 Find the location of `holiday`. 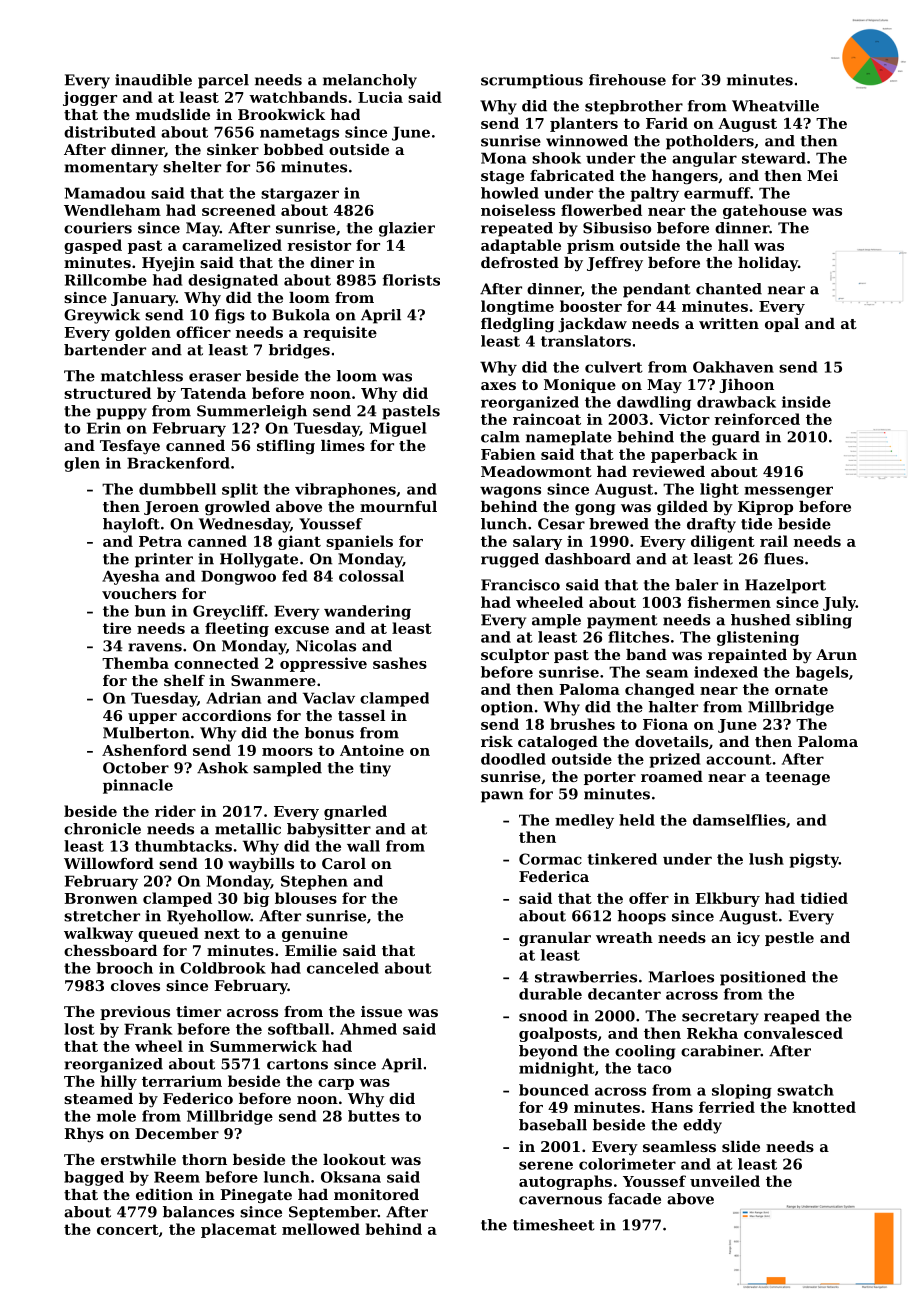

holiday is located at coordinates (768, 264).
